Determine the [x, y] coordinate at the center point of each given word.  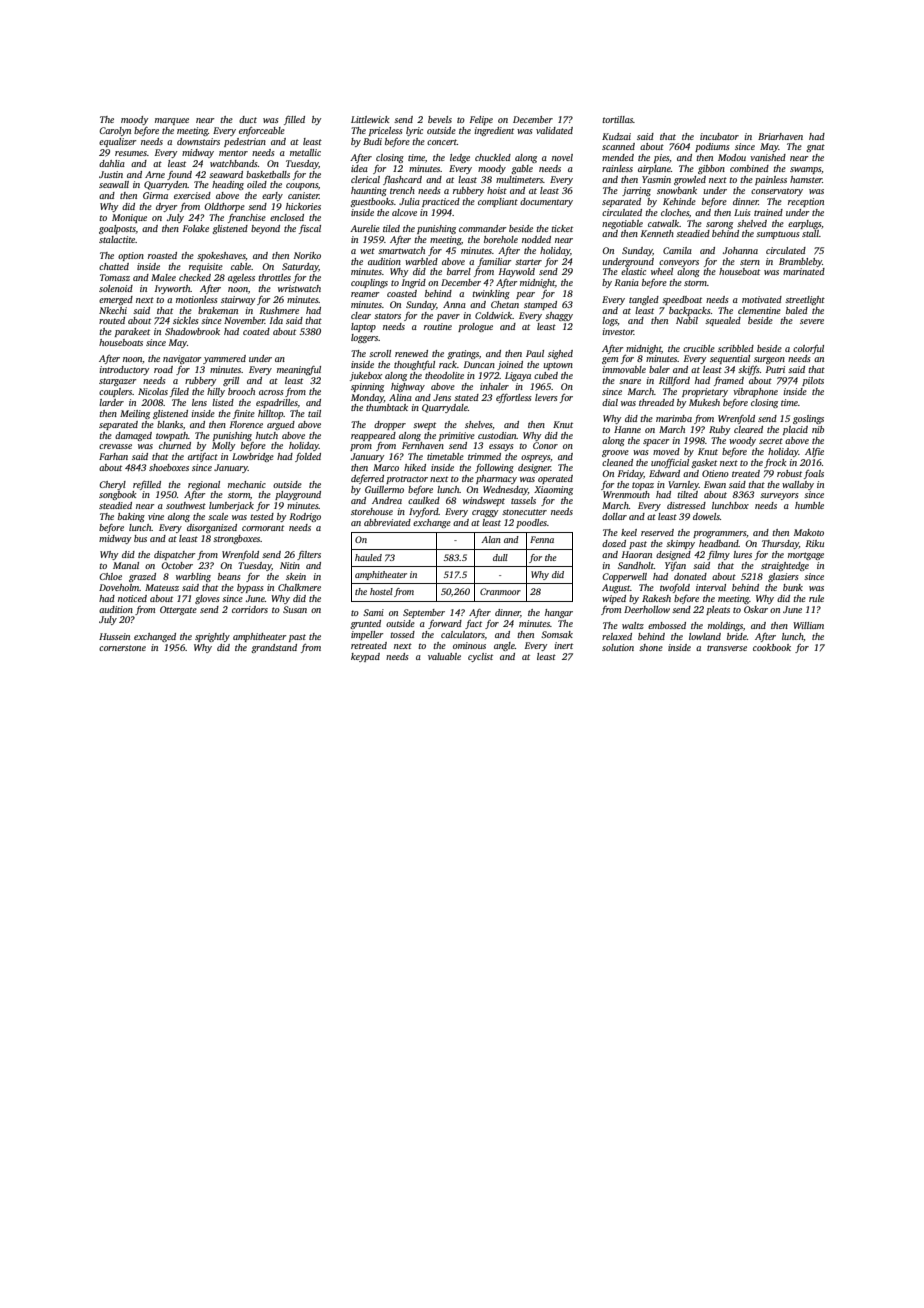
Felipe [481, 120]
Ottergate [178, 610]
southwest [186, 505]
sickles [186, 320]
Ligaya [518, 376]
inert [563, 645]
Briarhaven [780, 136]
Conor [545, 445]
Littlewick [370, 119]
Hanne [627, 429]
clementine [759, 310]
